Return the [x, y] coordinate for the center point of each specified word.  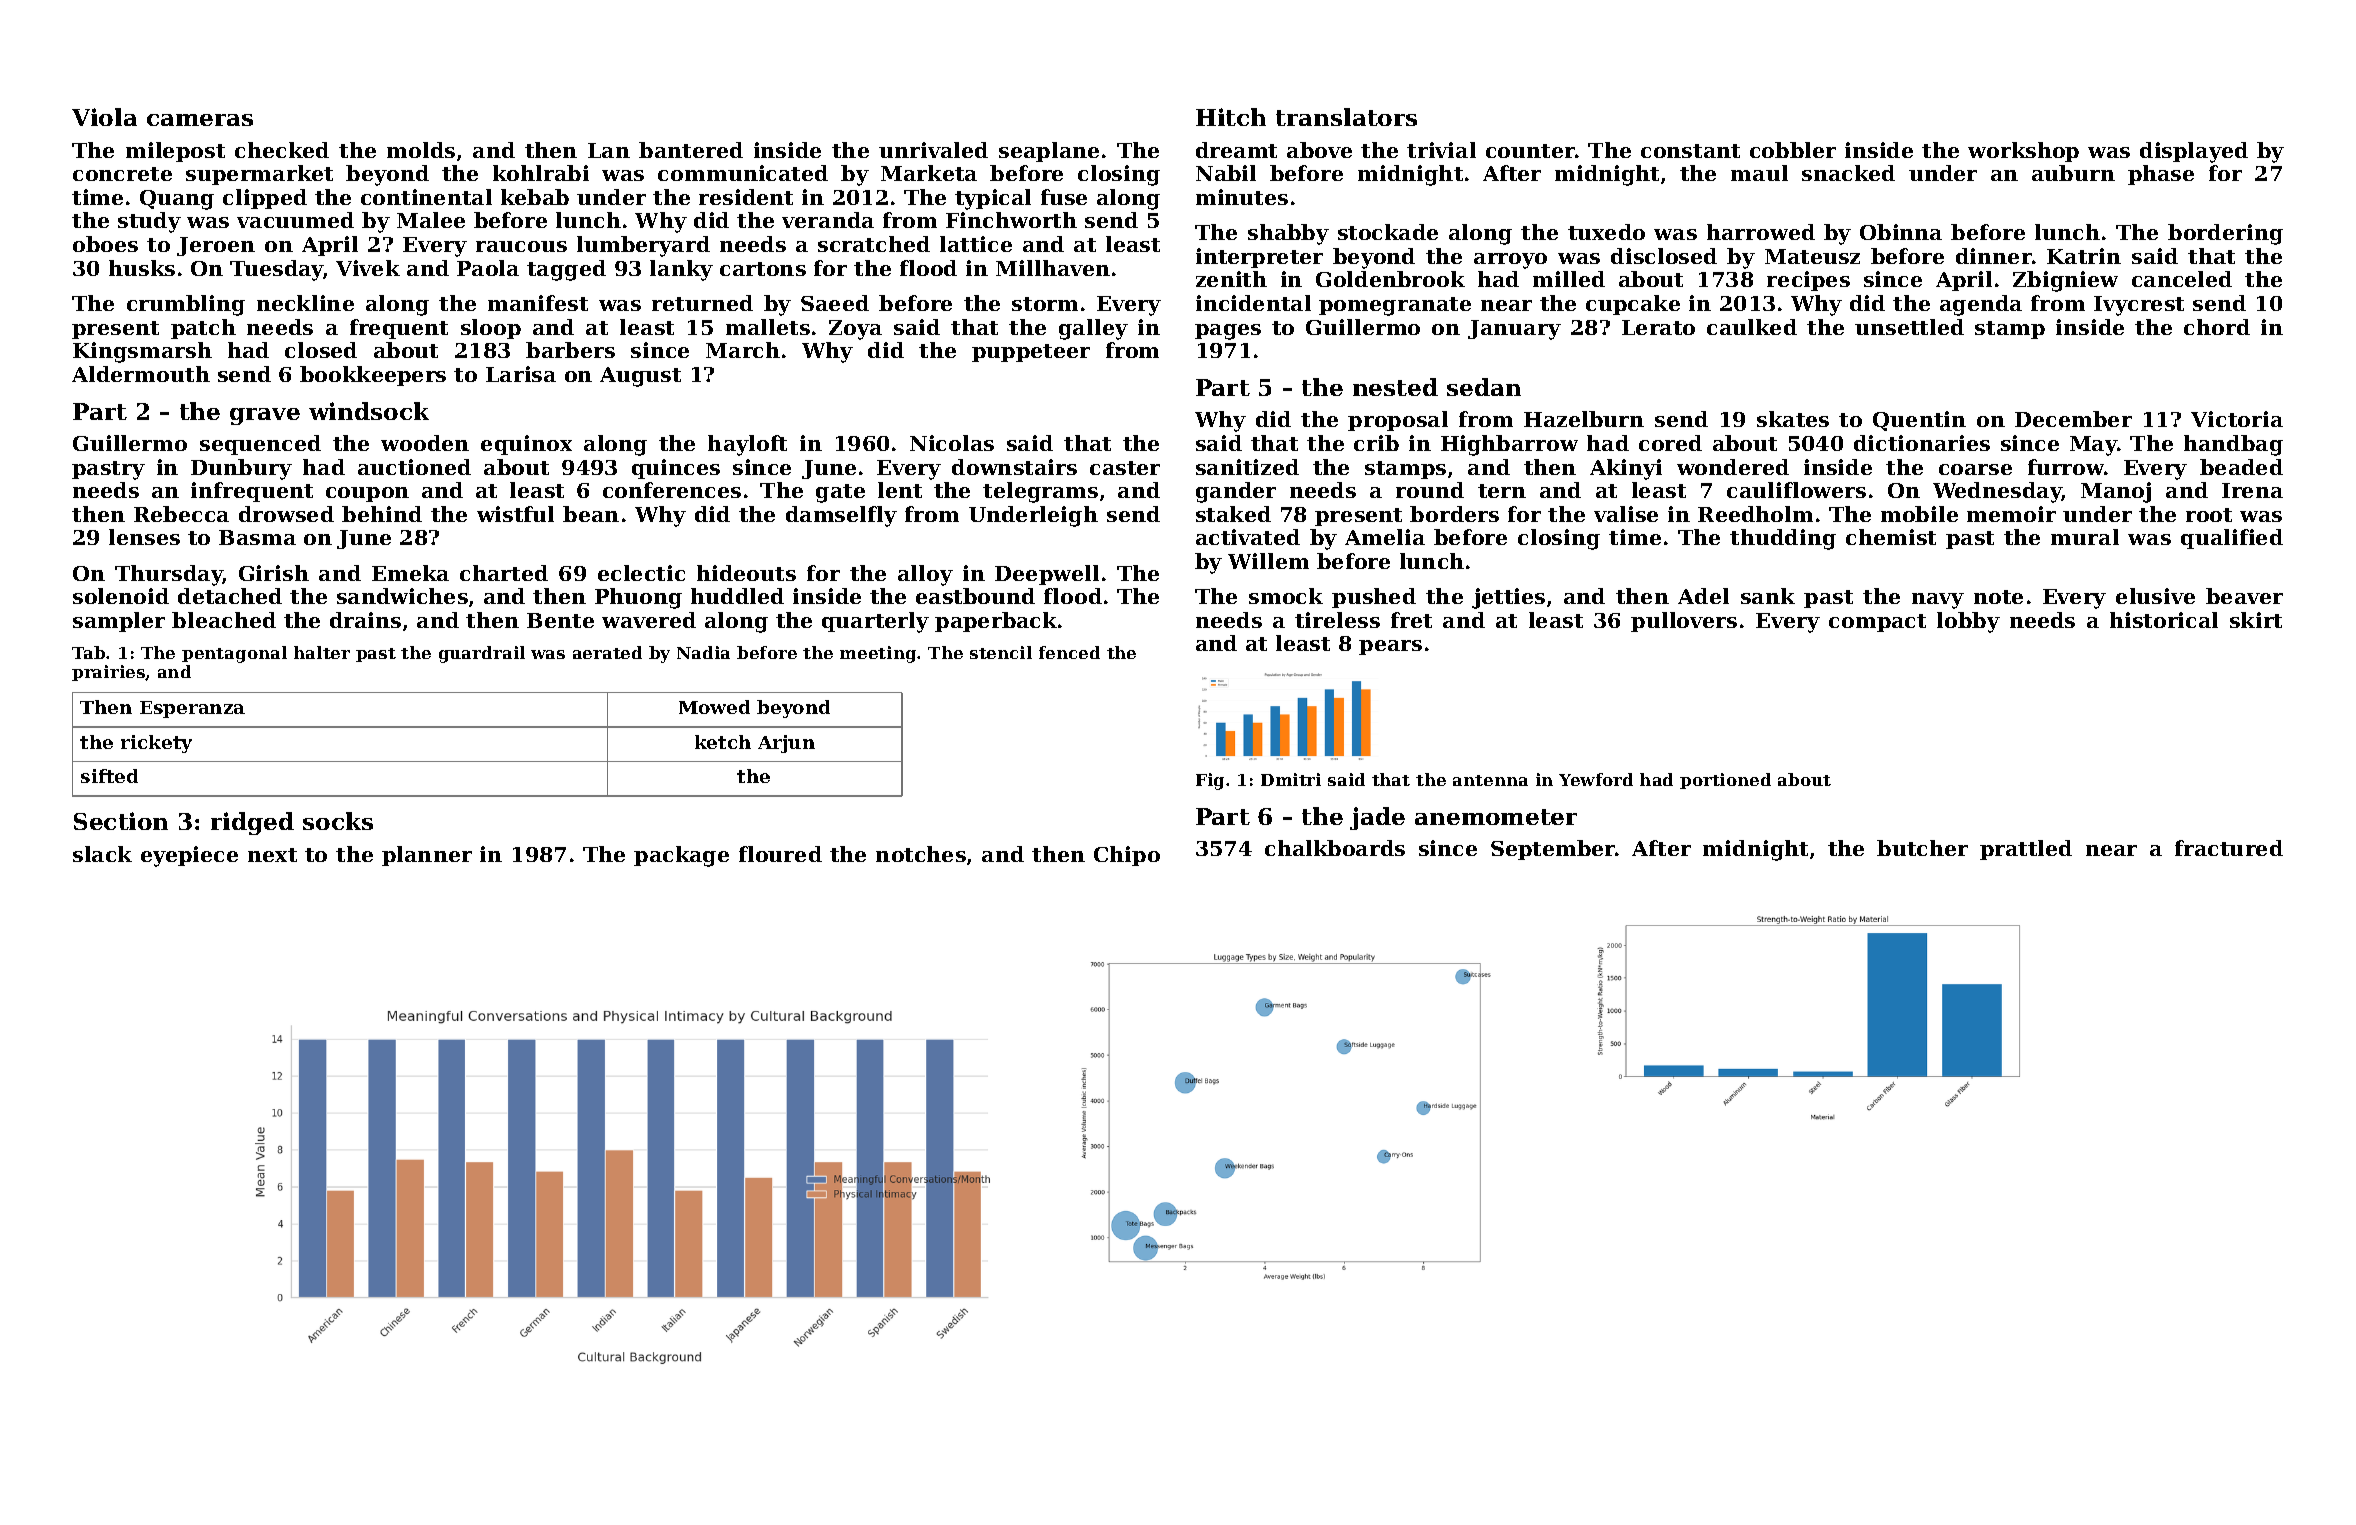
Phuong [638, 598]
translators [1346, 117]
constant [1690, 151]
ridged [252, 823]
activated [1248, 537]
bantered [691, 150]
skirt [2256, 620]
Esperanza [192, 709]
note [1998, 597]
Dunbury [241, 469]
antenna [1490, 780]
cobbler [1793, 150]
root [2209, 515]
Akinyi [1626, 469]
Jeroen [216, 246]
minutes [1242, 197]
